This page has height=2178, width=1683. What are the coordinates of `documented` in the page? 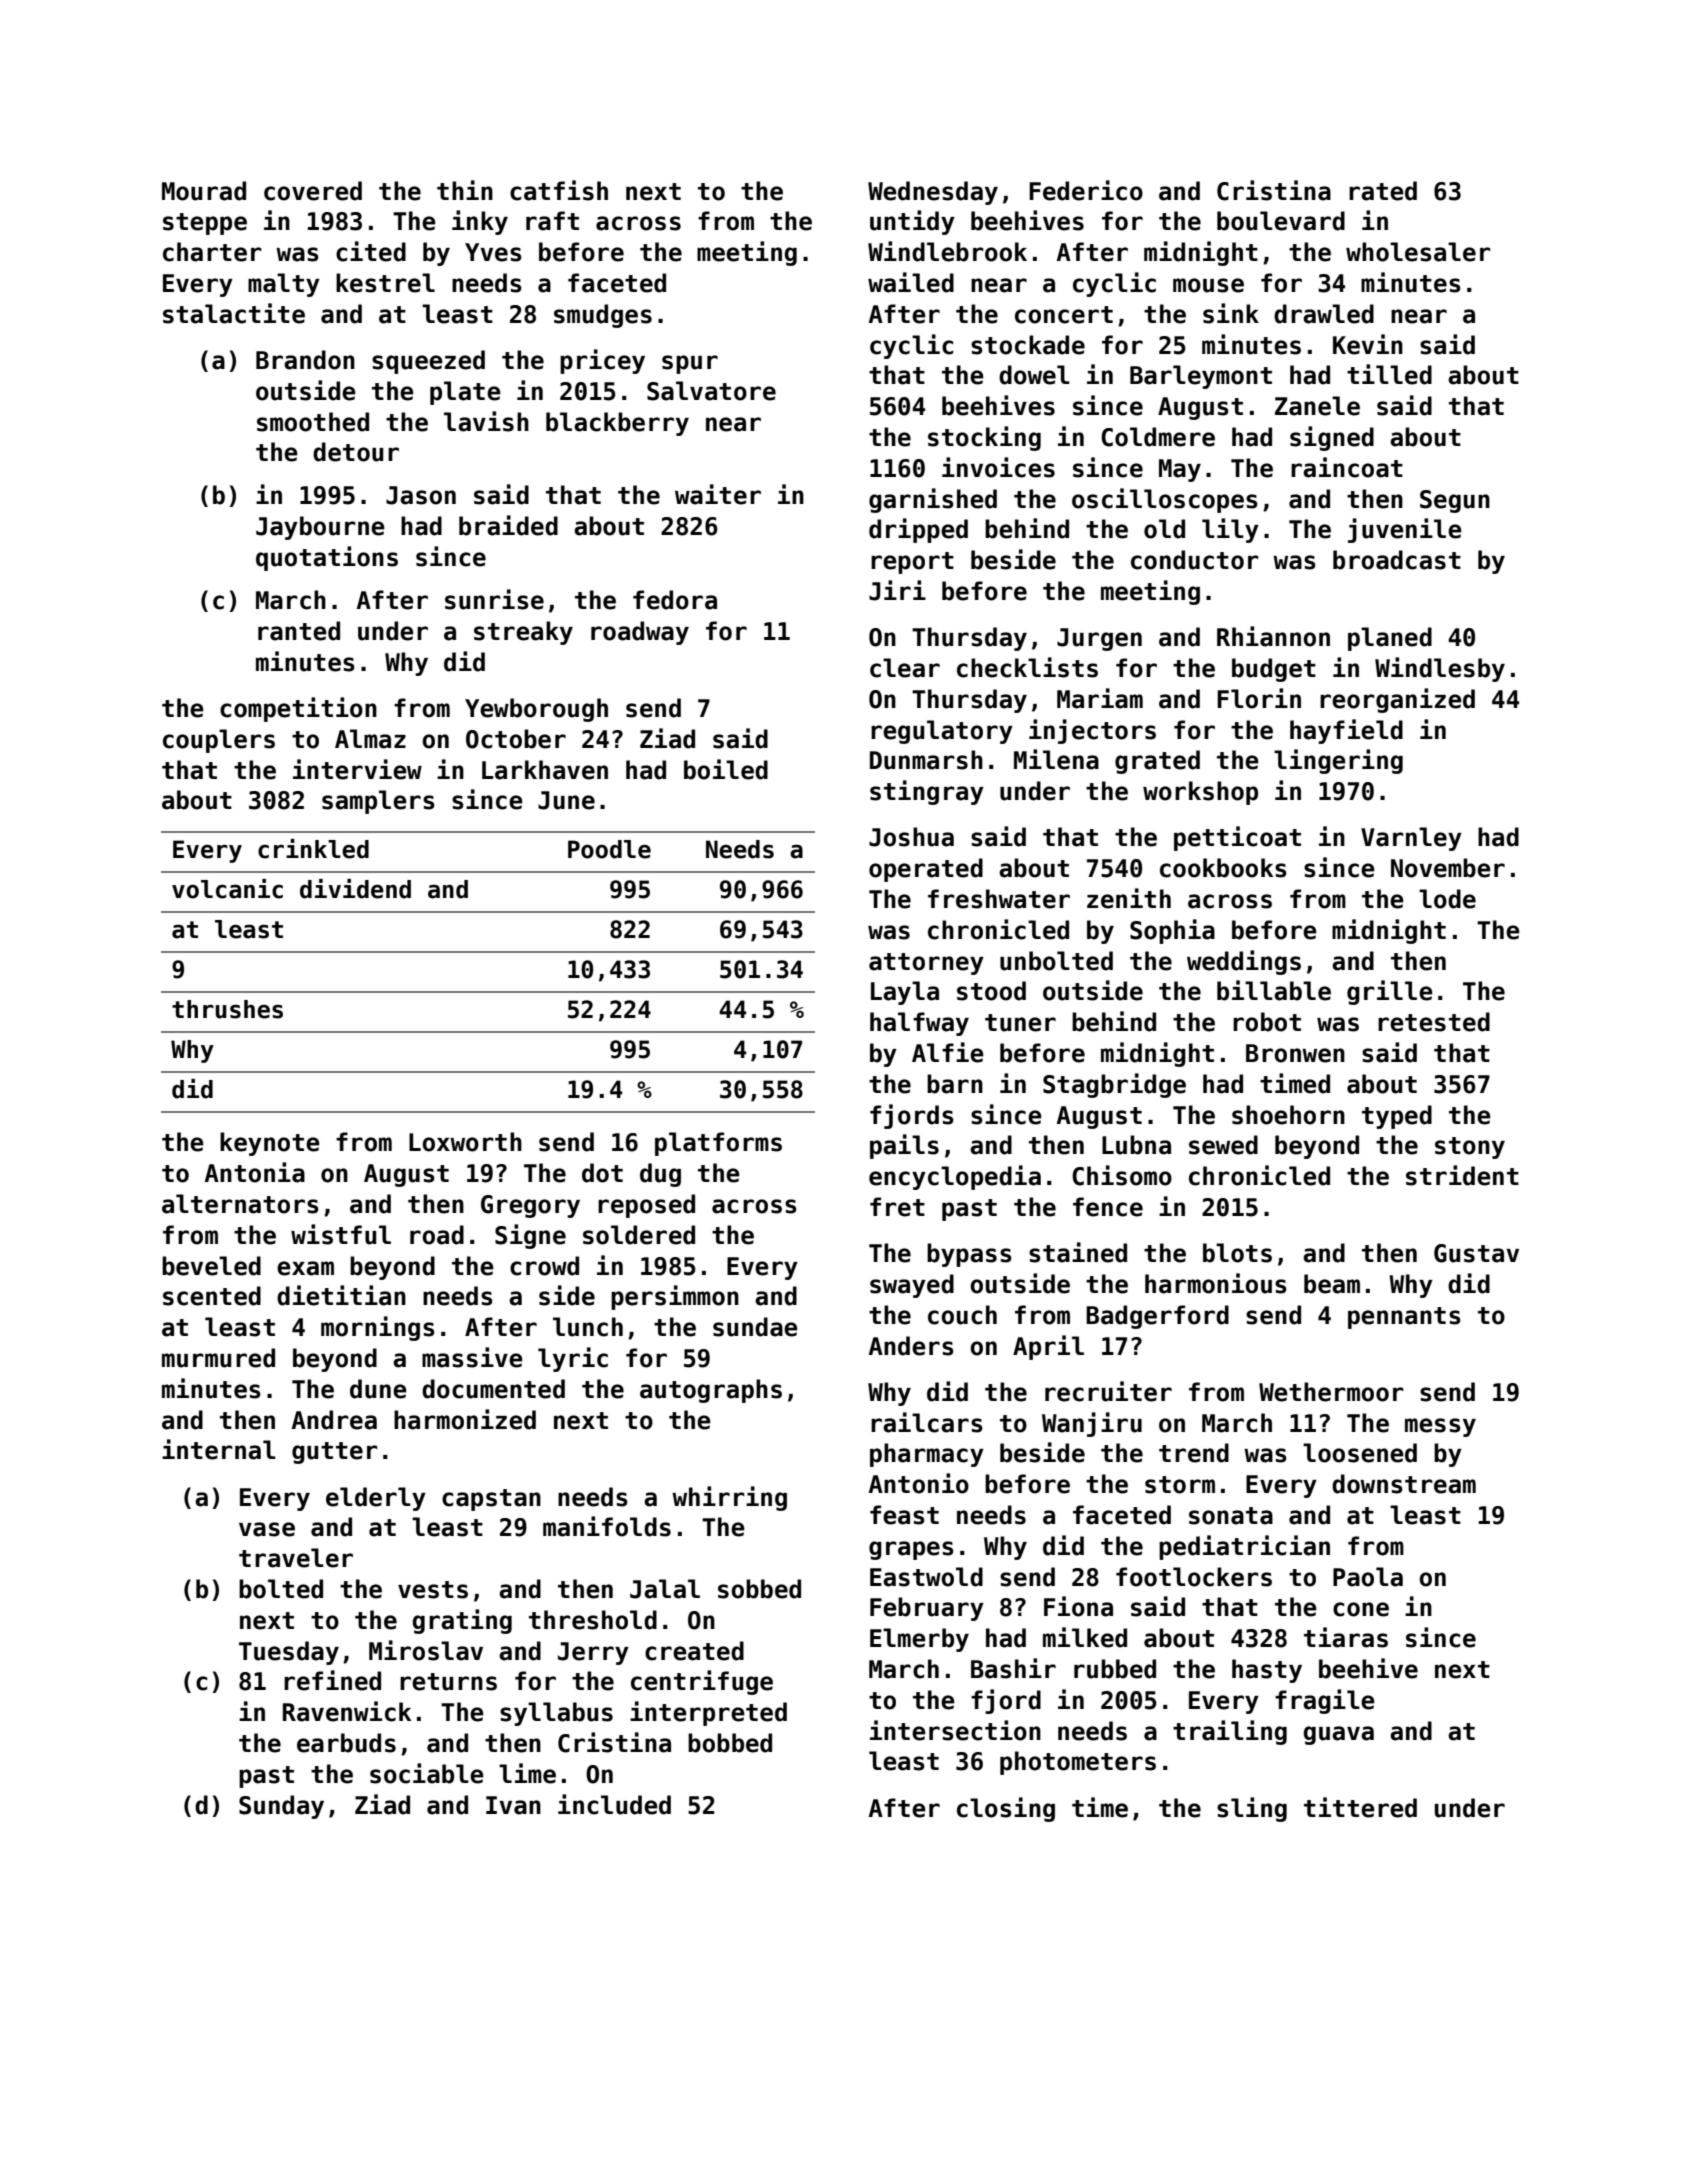 It's located at (493, 1389).
